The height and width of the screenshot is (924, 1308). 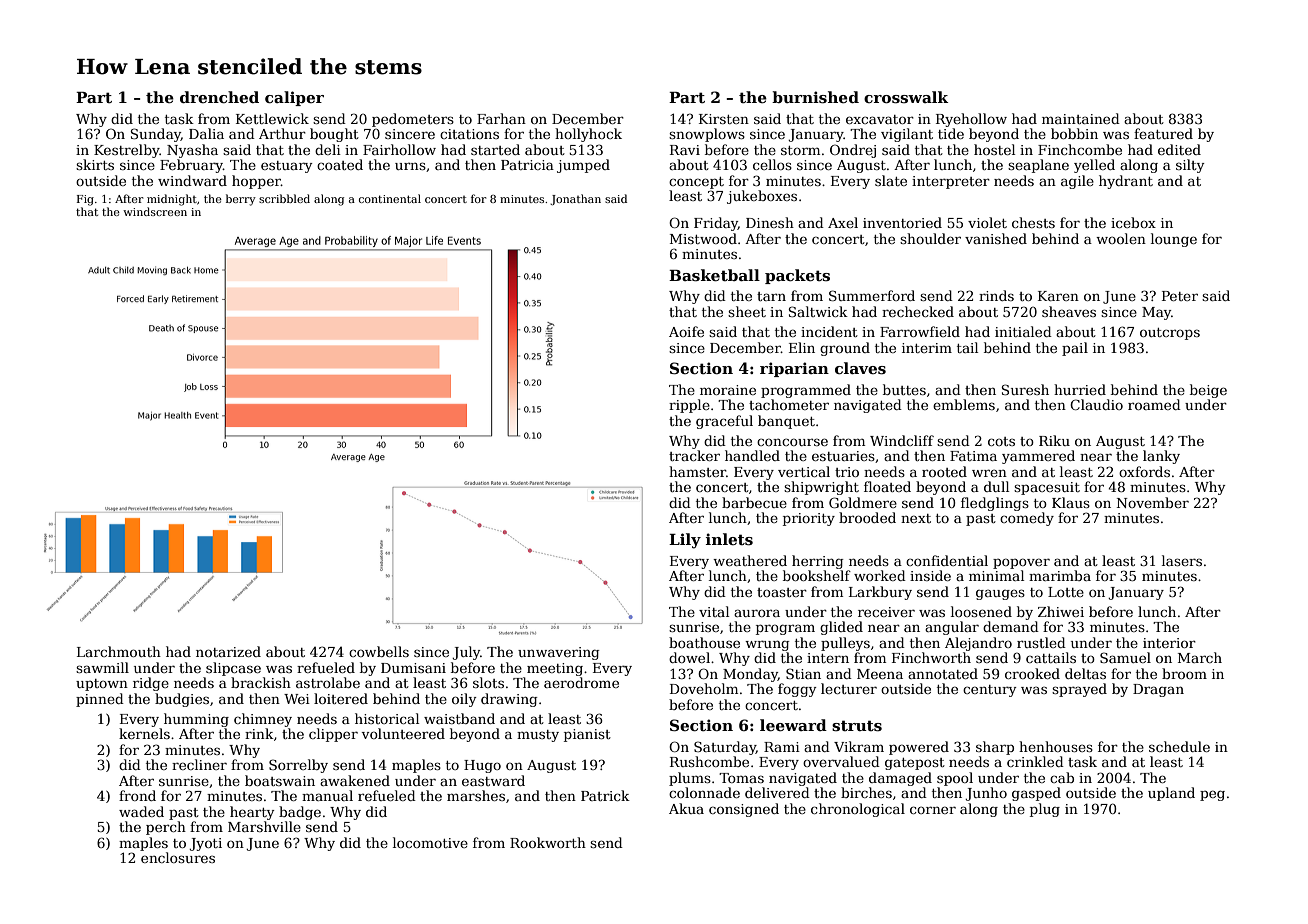 I want to click on rechecked, so click(x=918, y=311).
